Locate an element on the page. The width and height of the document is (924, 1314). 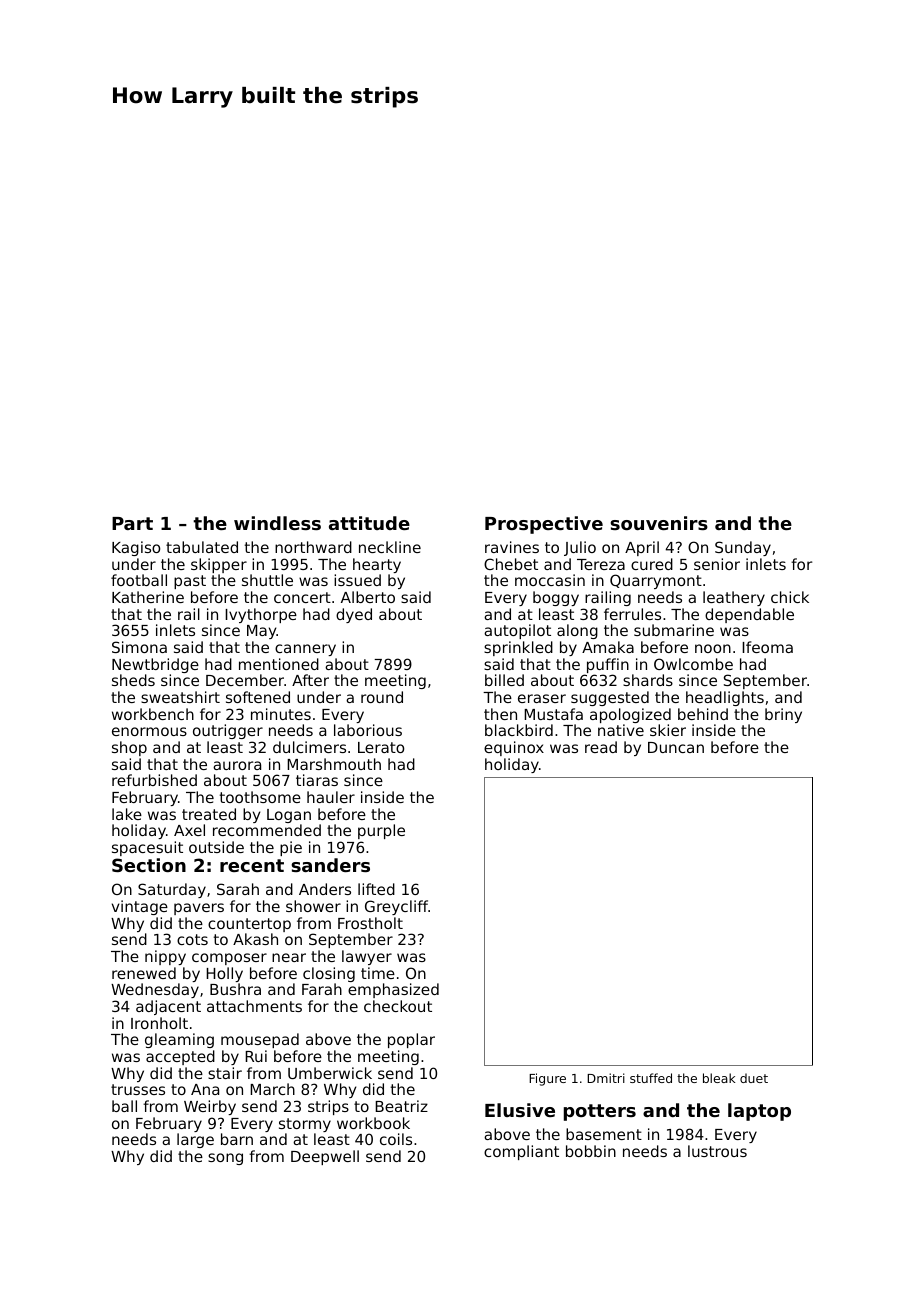
bleak is located at coordinates (719, 1078).
